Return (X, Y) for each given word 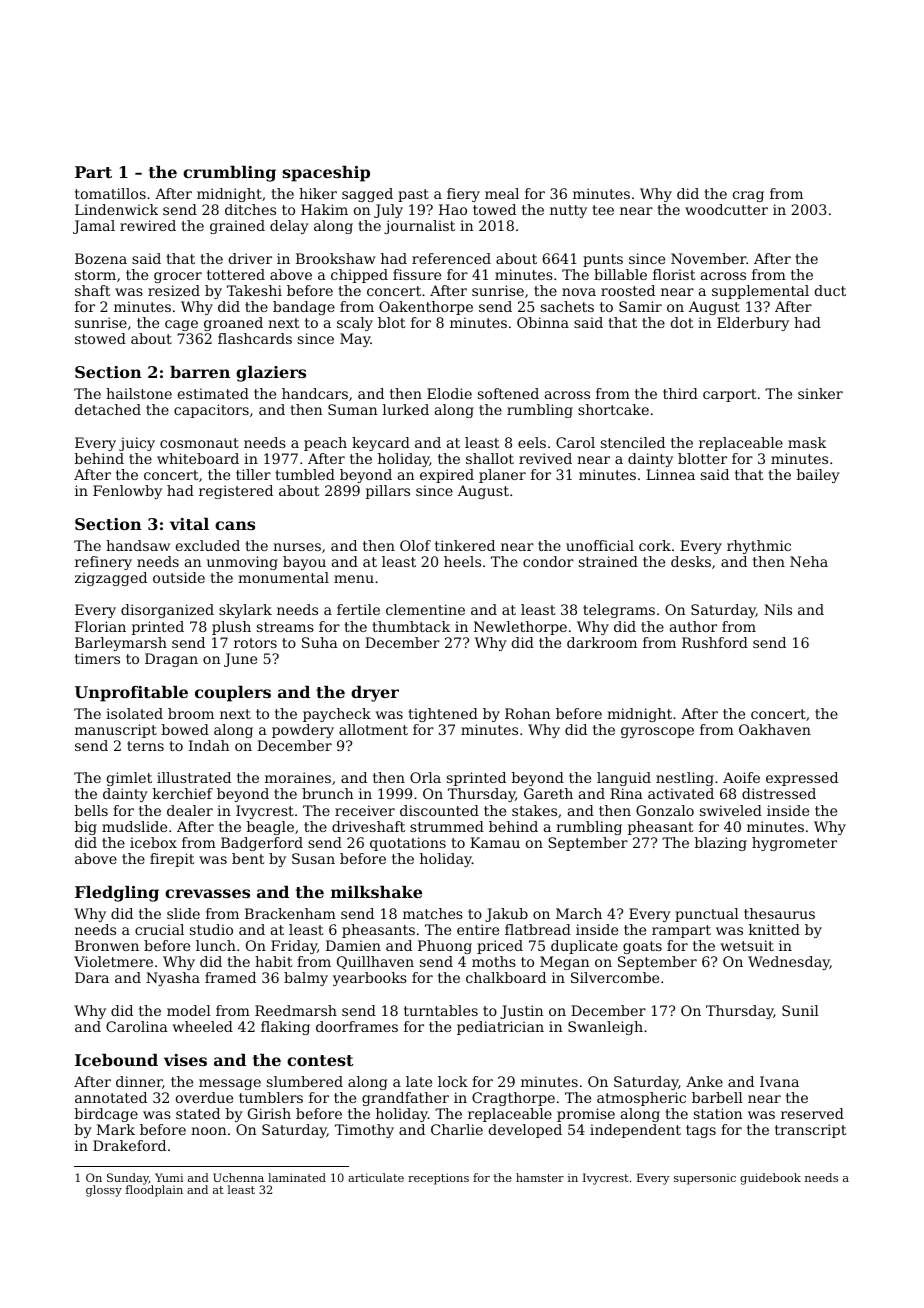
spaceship (326, 174)
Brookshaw (336, 258)
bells (91, 810)
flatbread (538, 929)
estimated (213, 393)
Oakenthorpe (426, 308)
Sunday (128, 1179)
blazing (721, 844)
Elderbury (753, 324)
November (708, 258)
